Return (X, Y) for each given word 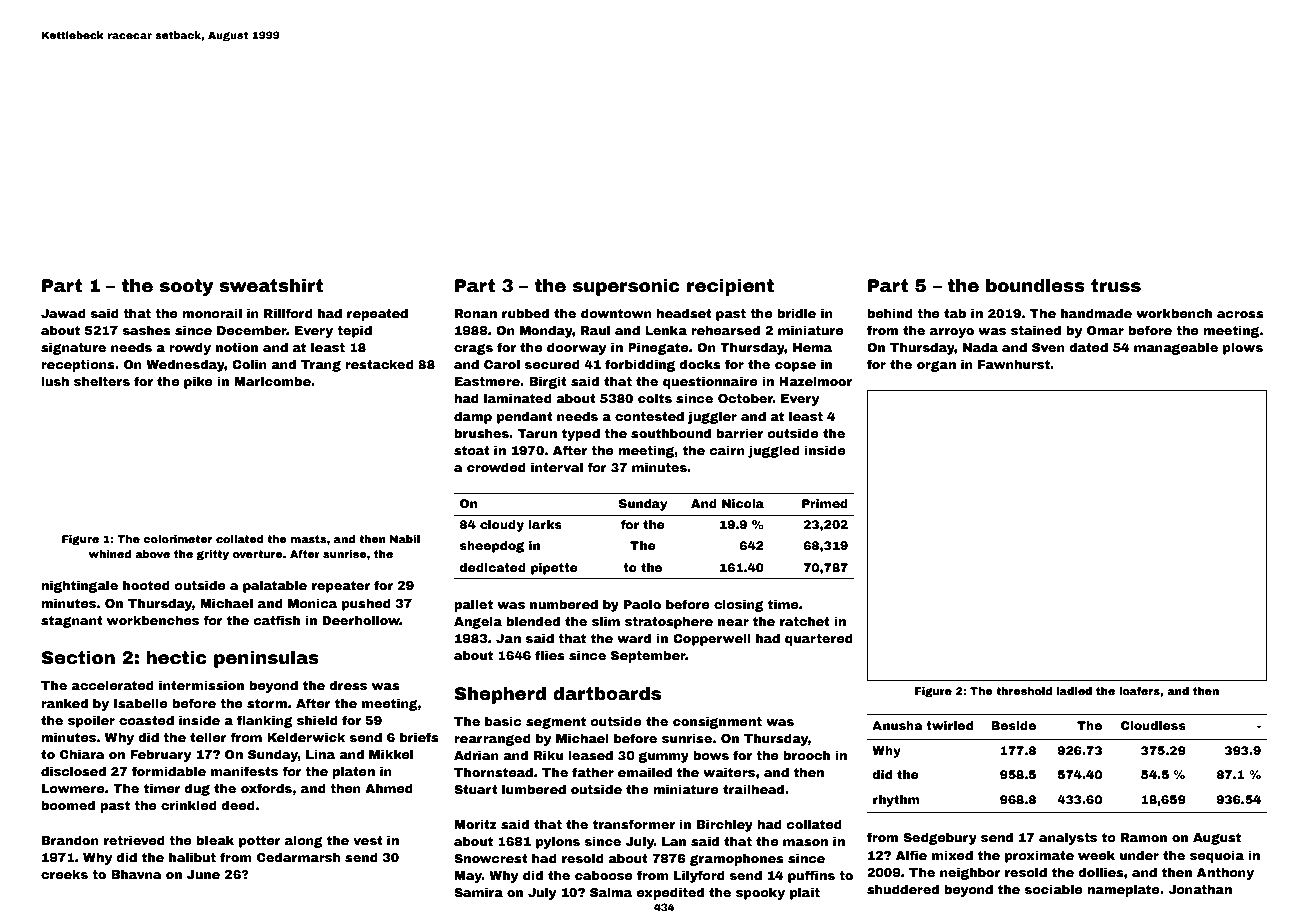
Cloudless (1153, 725)
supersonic (626, 287)
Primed (825, 503)
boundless (1035, 286)
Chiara (82, 754)
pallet (473, 605)
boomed (68, 805)
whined (110, 554)
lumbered (534, 789)
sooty (186, 287)
